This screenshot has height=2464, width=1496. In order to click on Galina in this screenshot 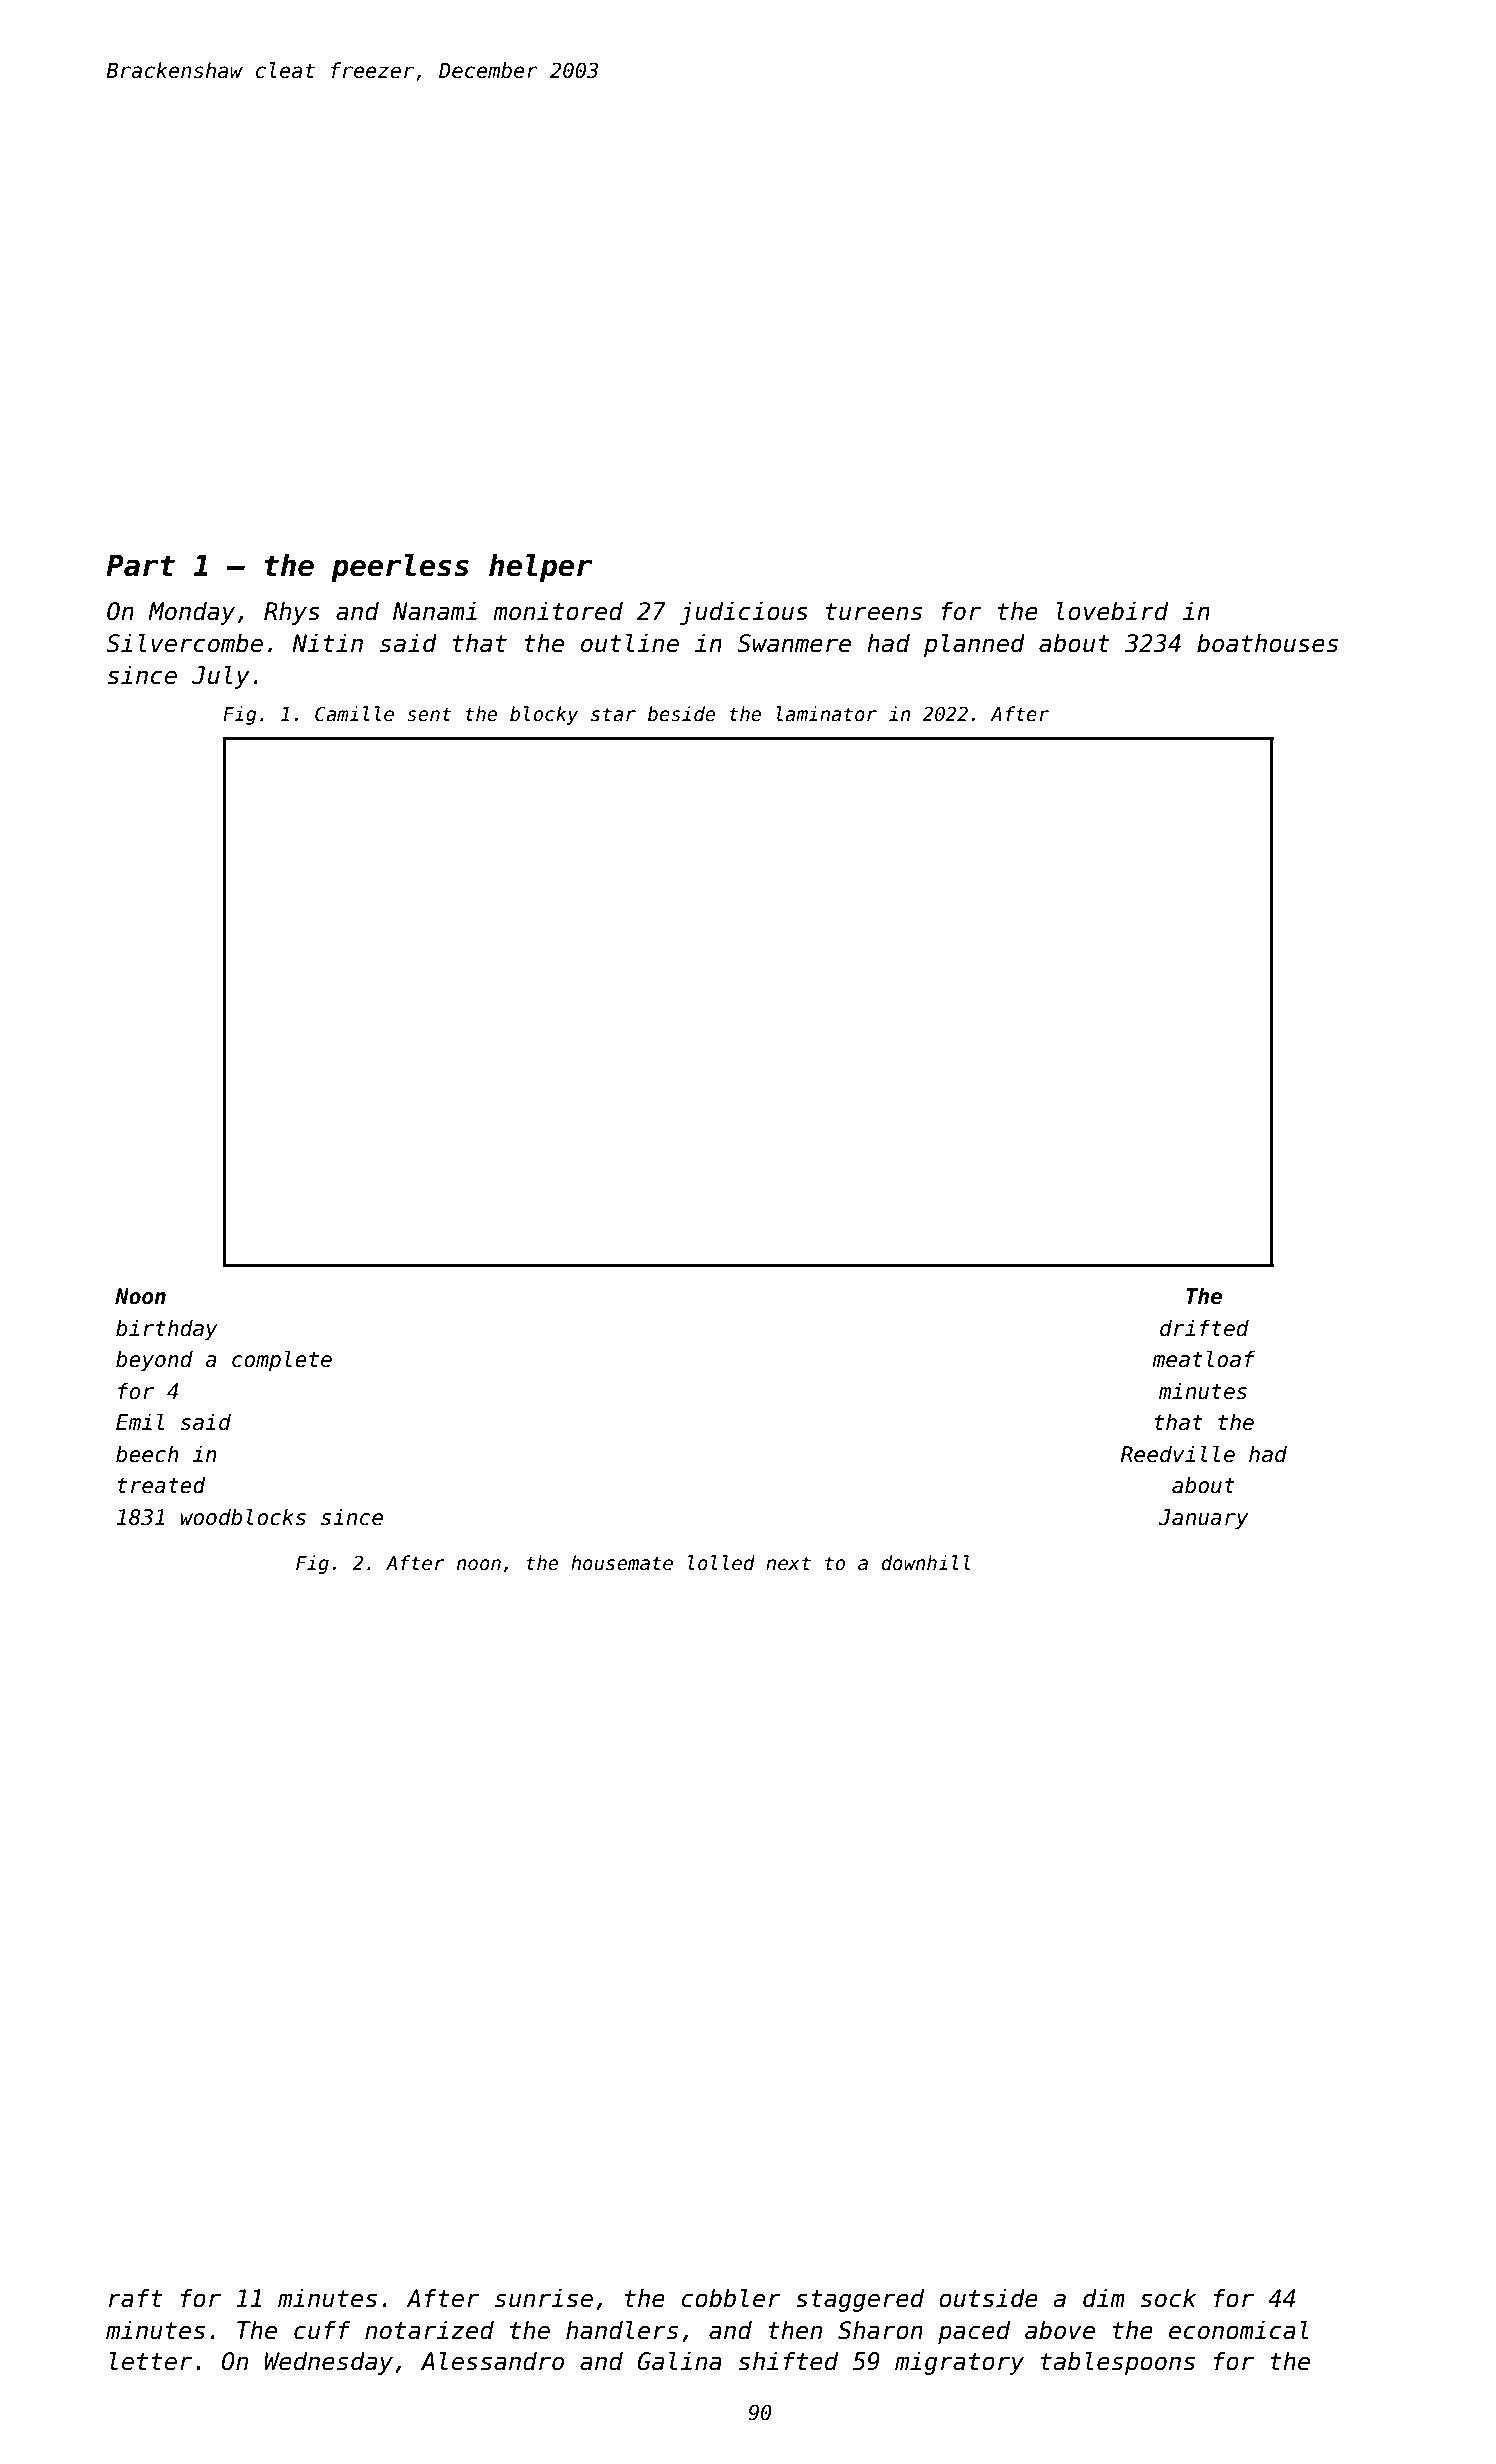, I will do `click(680, 2361)`.
